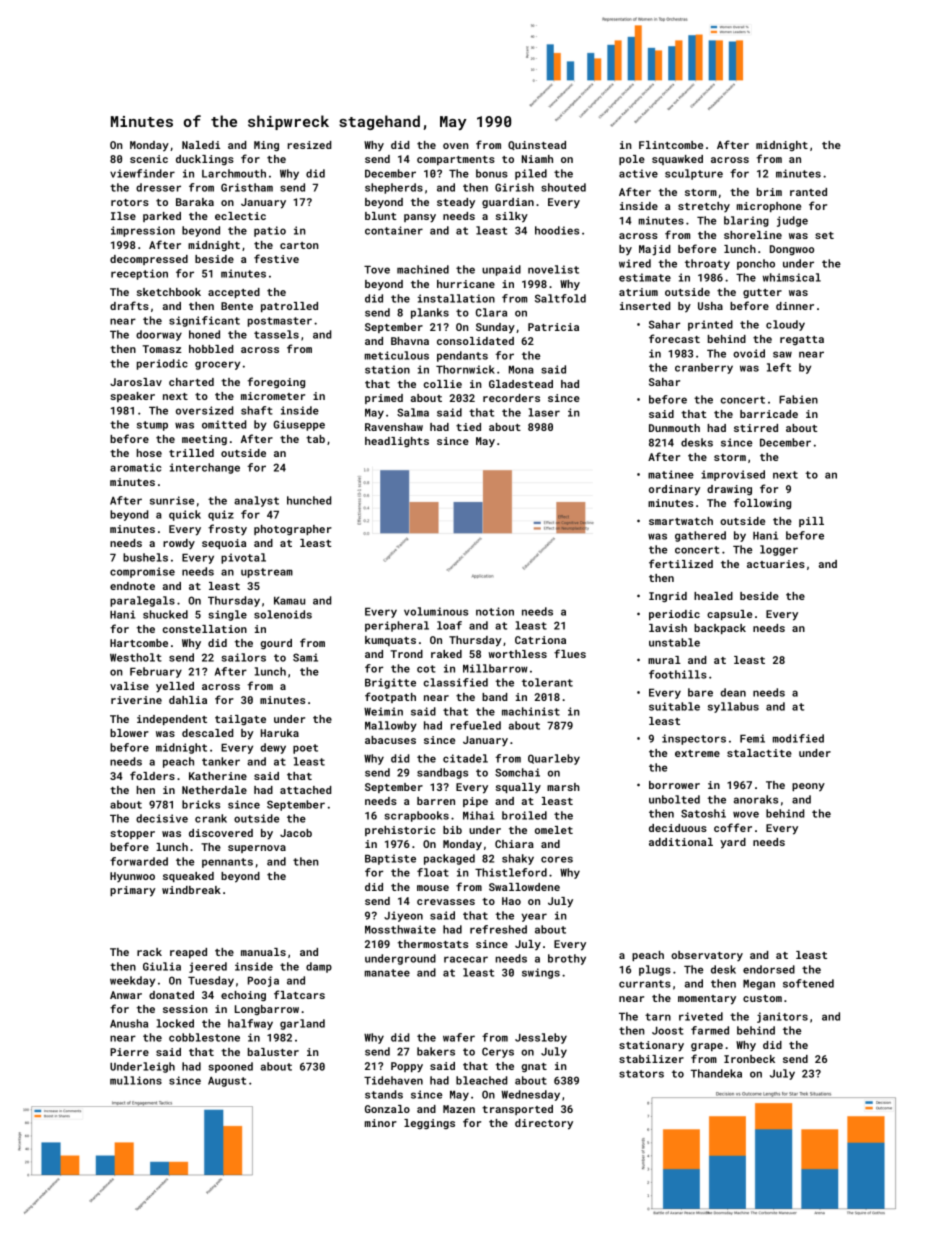 The height and width of the screenshot is (1233, 952). What do you see at coordinates (243, 996) in the screenshot?
I see `echoing` at bounding box center [243, 996].
